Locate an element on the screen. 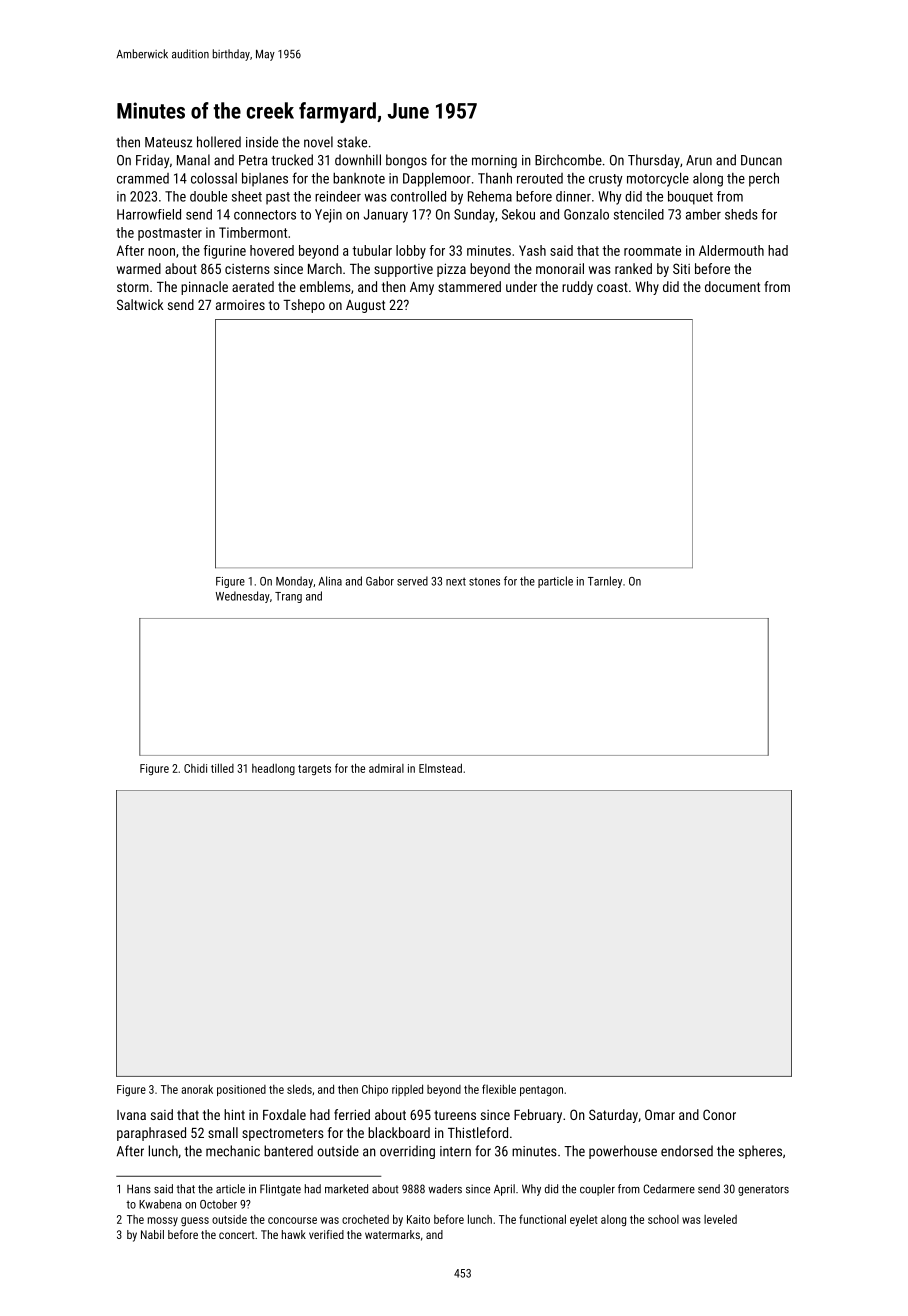 This screenshot has height=1316, width=908. next is located at coordinates (456, 581).
